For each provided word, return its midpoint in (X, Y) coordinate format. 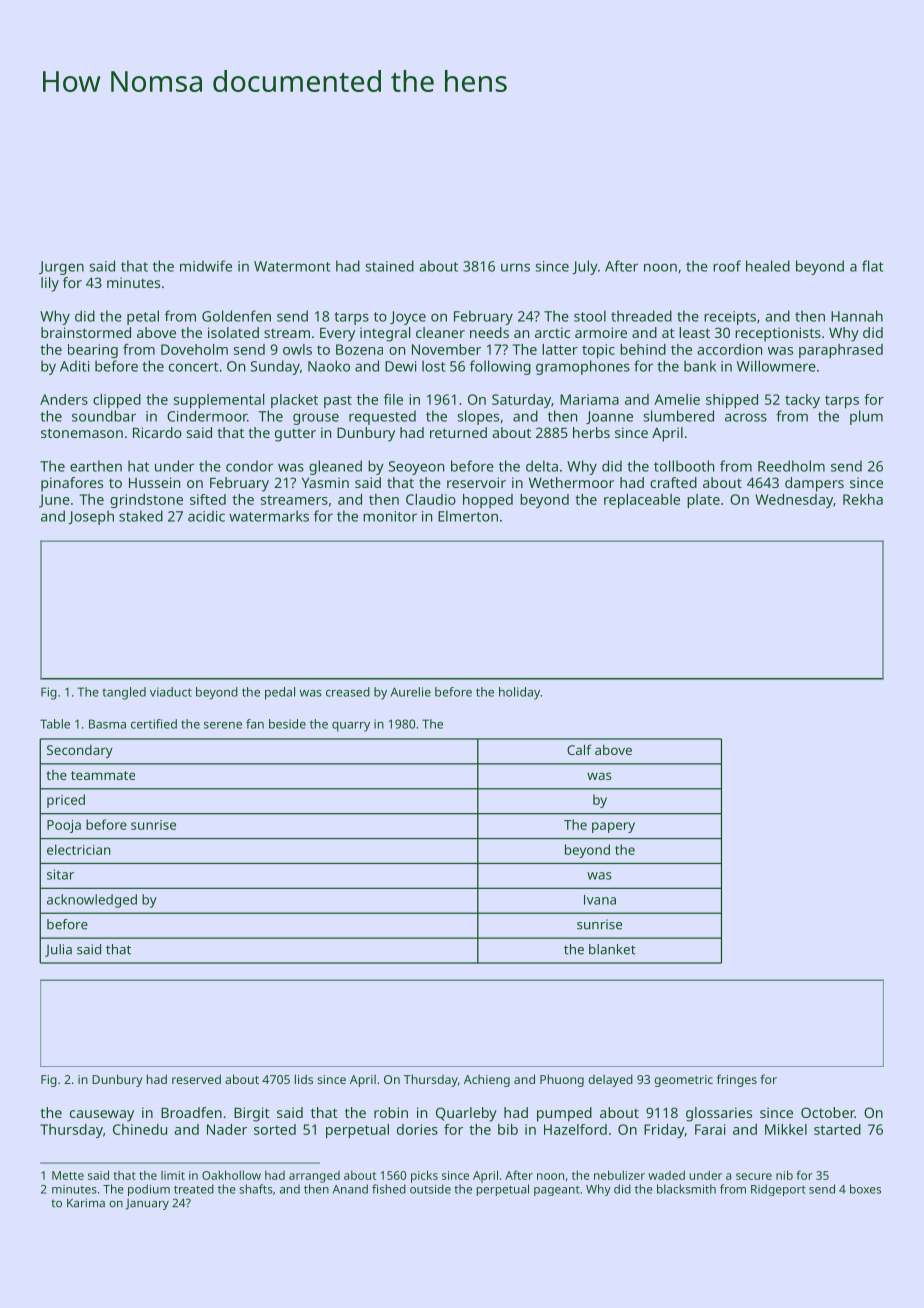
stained (390, 266)
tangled (124, 693)
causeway (102, 1116)
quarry (351, 727)
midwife (206, 266)
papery (613, 827)
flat (872, 266)
